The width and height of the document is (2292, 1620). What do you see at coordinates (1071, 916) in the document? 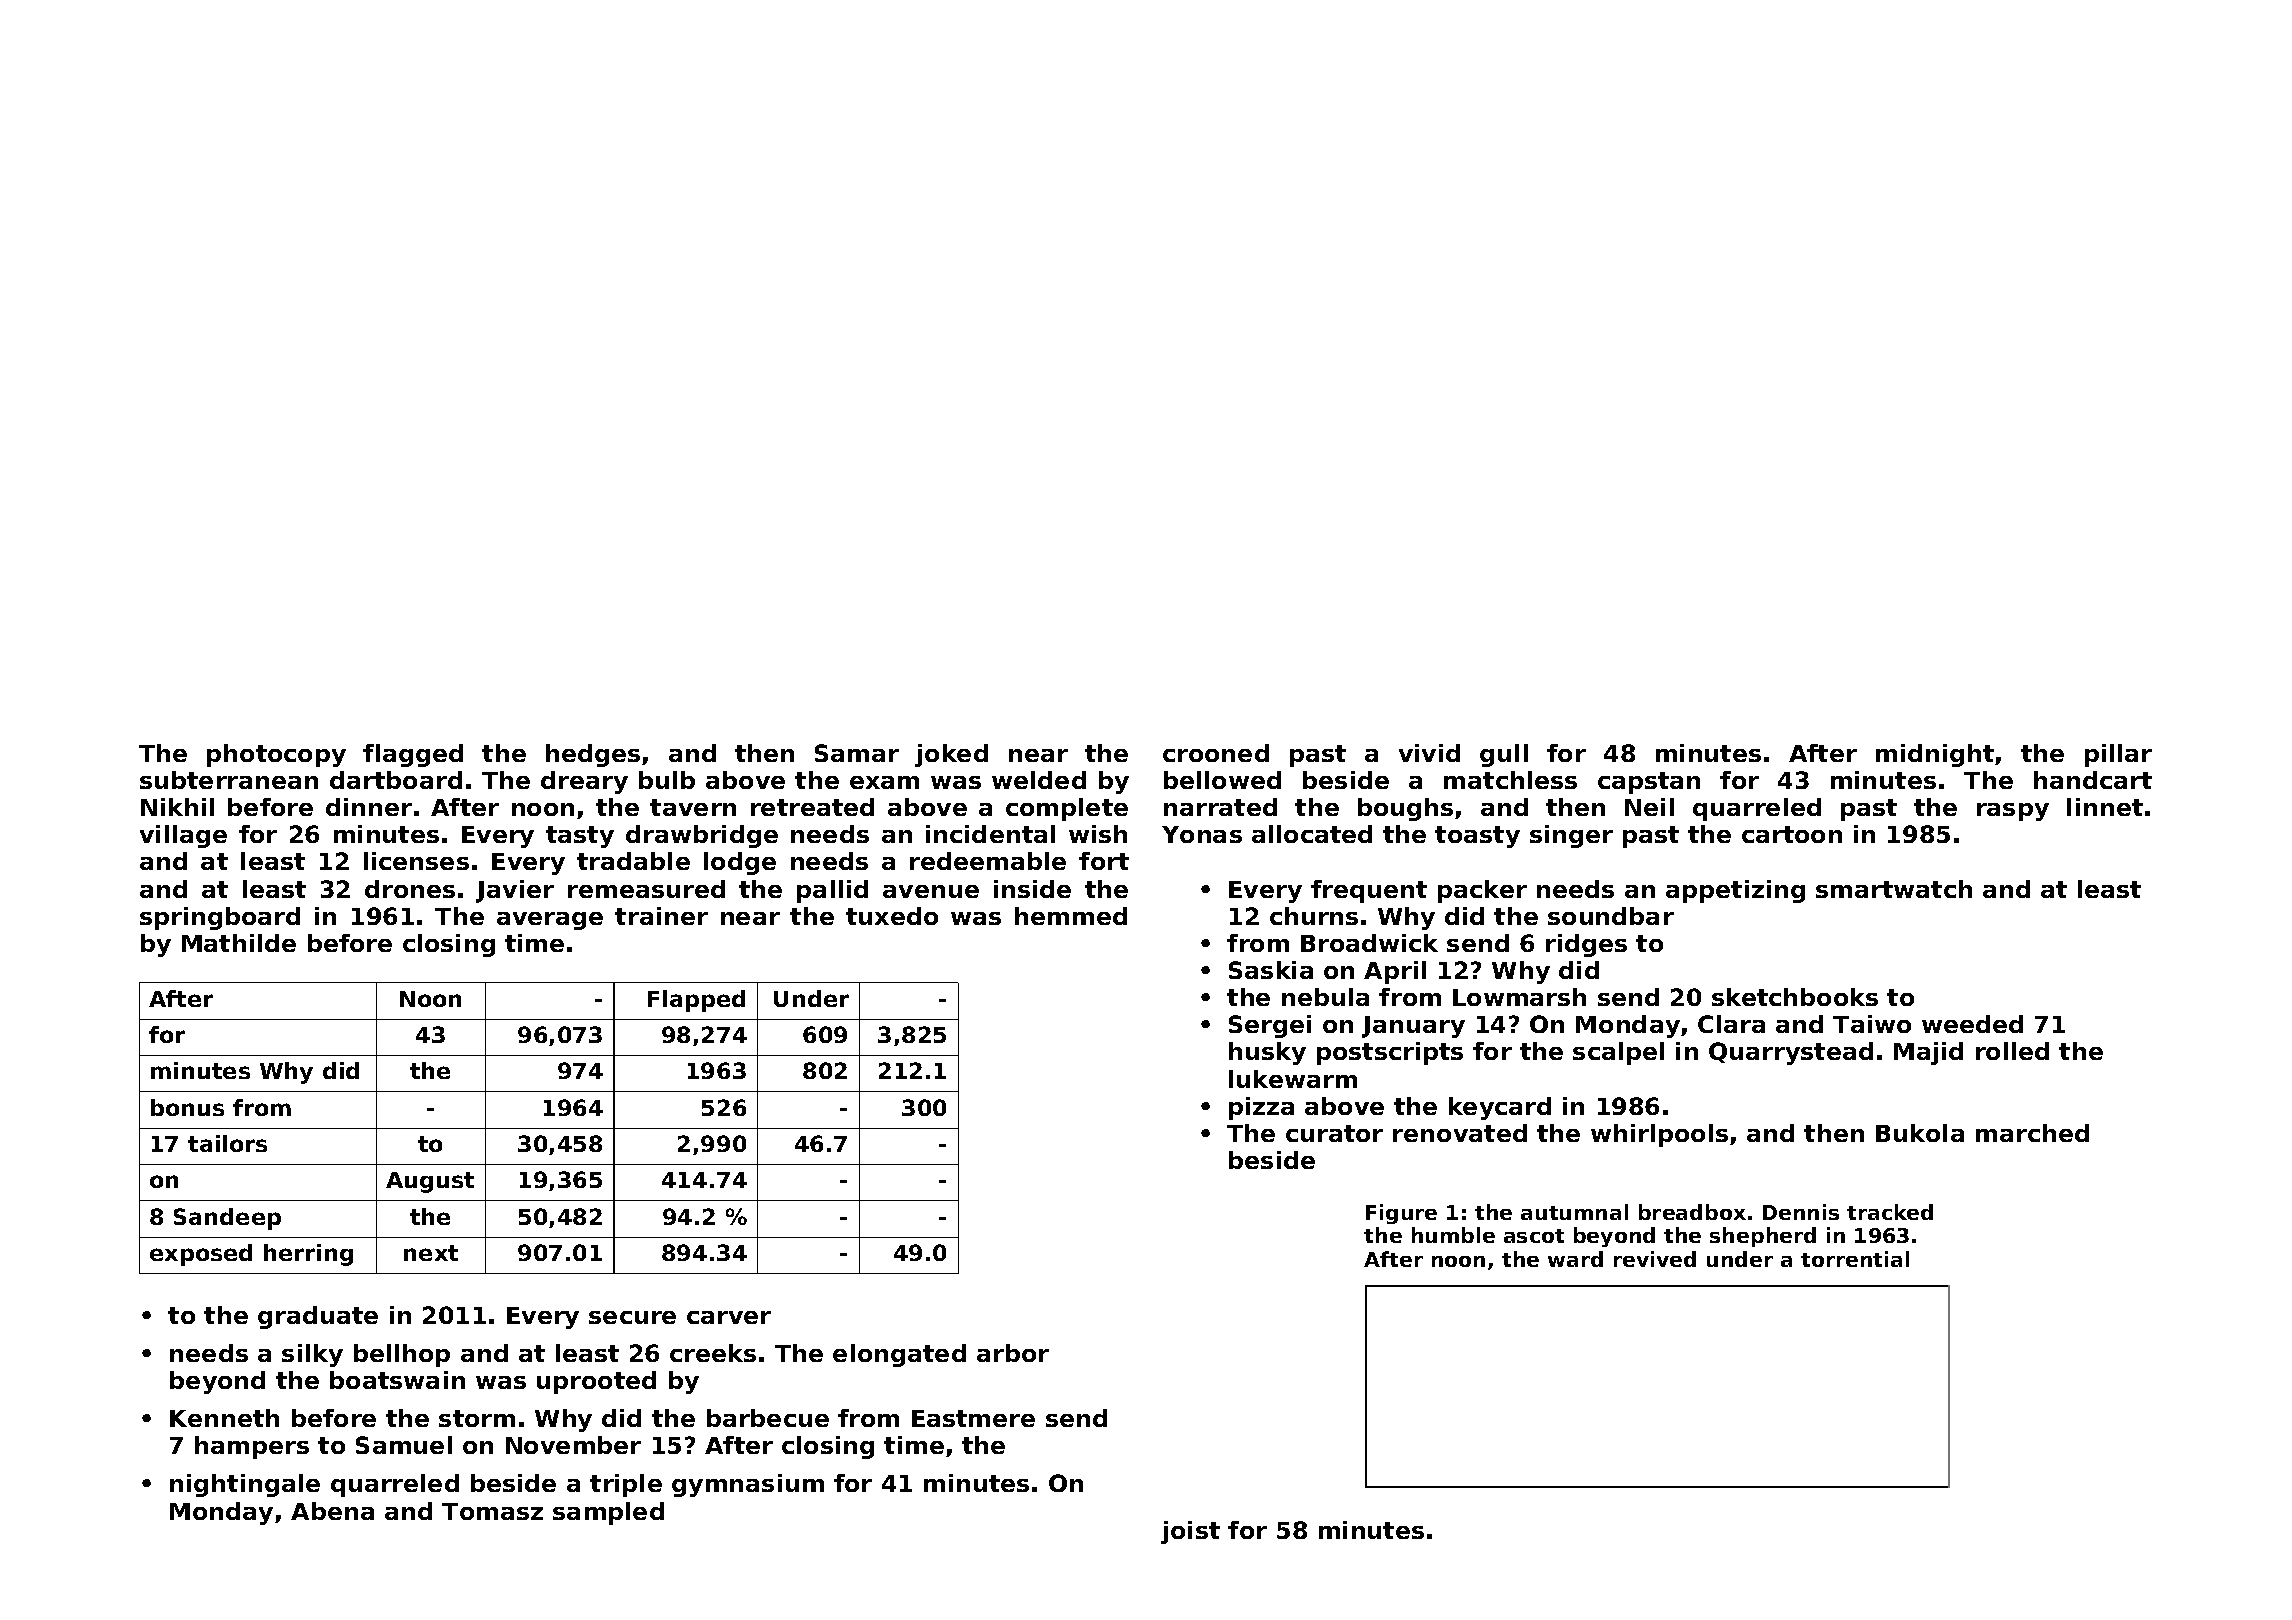
I see `hemmed` at bounding box center [1071, 916].
